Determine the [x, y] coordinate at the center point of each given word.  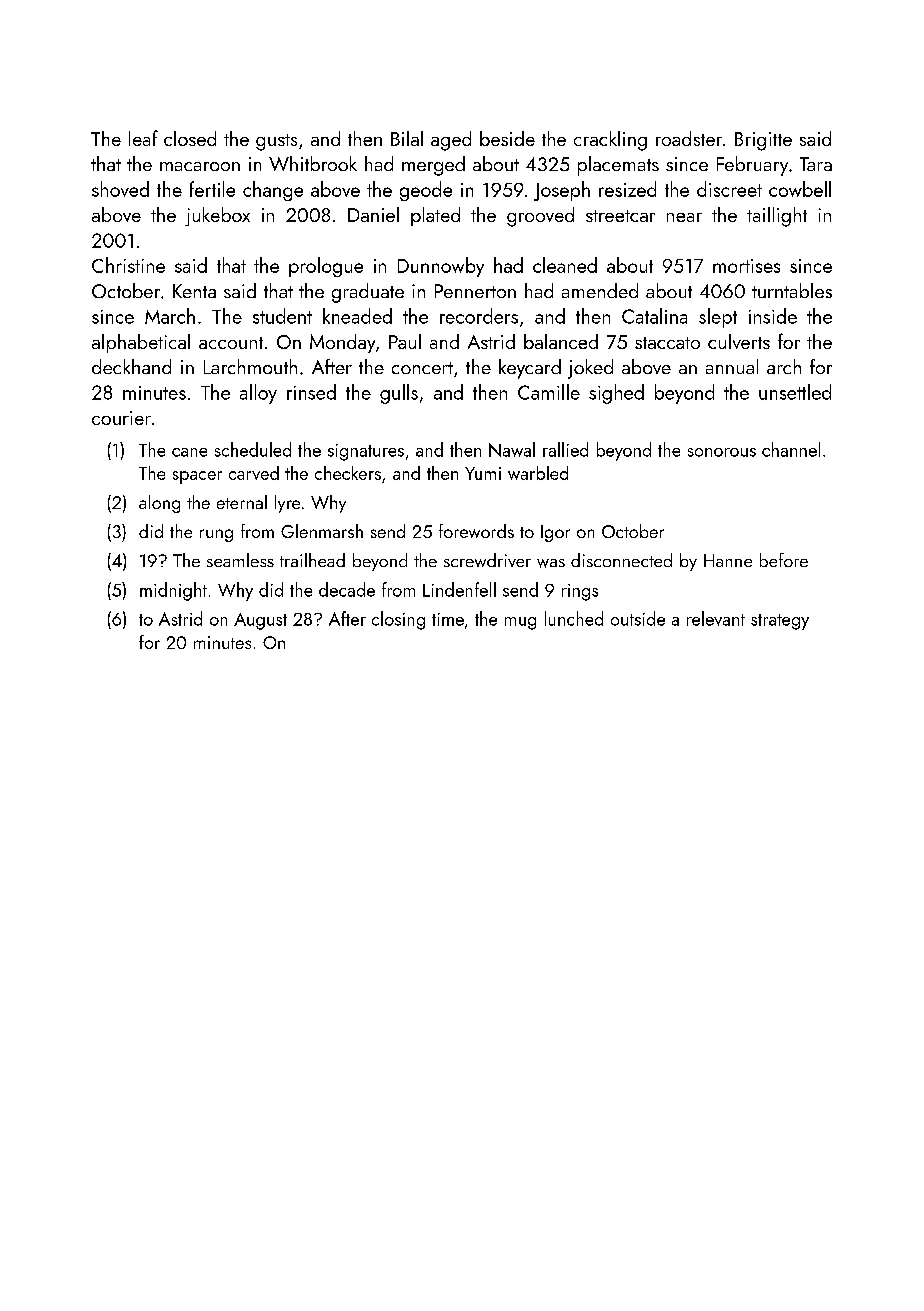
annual [732, 366]
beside [507, 138]
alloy [258, 394]
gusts [276, 142]
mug [520, 623]
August [260, 621]
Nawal [512, 449]
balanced [561, 341]
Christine [128, 265]
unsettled [795, 392]
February [752, 166]
